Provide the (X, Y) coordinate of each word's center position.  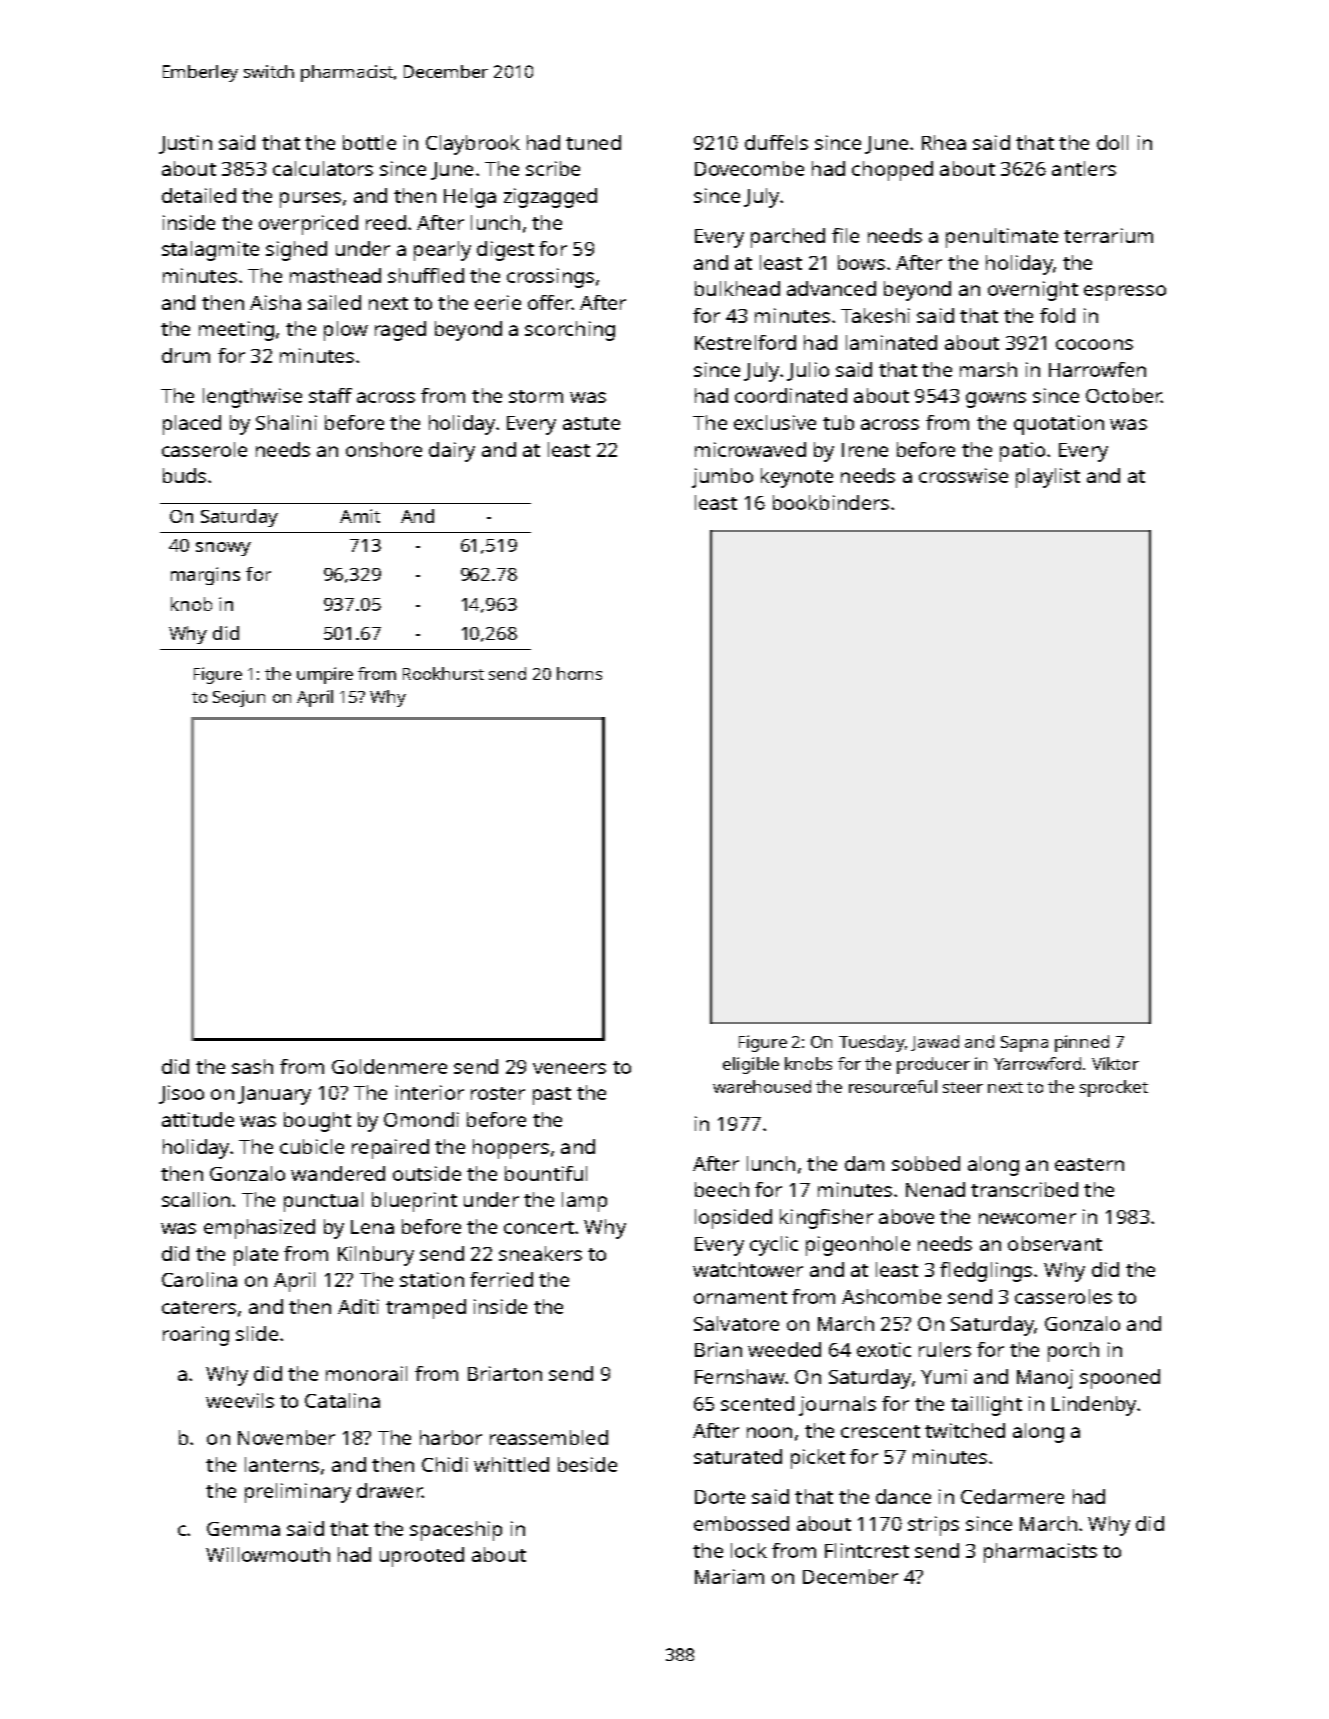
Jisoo (181, 1094)
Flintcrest (867, 1550)
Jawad (935, 1043)
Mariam (729, 1576)
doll (1112, 142)
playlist (1048, 478)
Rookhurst (443, 673)
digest (505, 251)
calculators (323, 168)
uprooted (422, 1557)
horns (579, 673)
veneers (569, 1068)
